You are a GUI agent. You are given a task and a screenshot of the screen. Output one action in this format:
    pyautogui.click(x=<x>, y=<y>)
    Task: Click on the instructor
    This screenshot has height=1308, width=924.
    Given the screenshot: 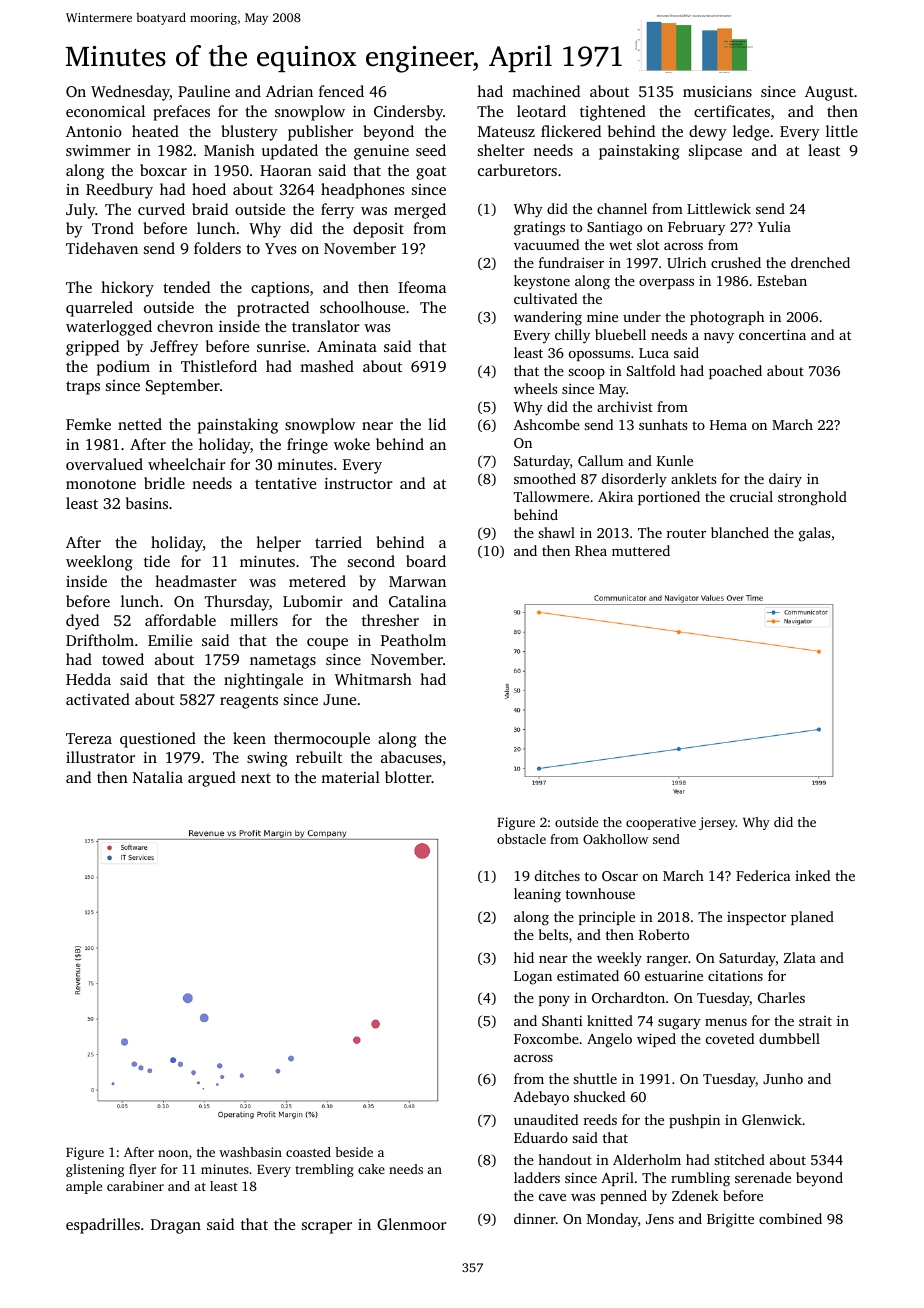 What is the action you would take?
    pyautogui.click(x=358, y=483)
